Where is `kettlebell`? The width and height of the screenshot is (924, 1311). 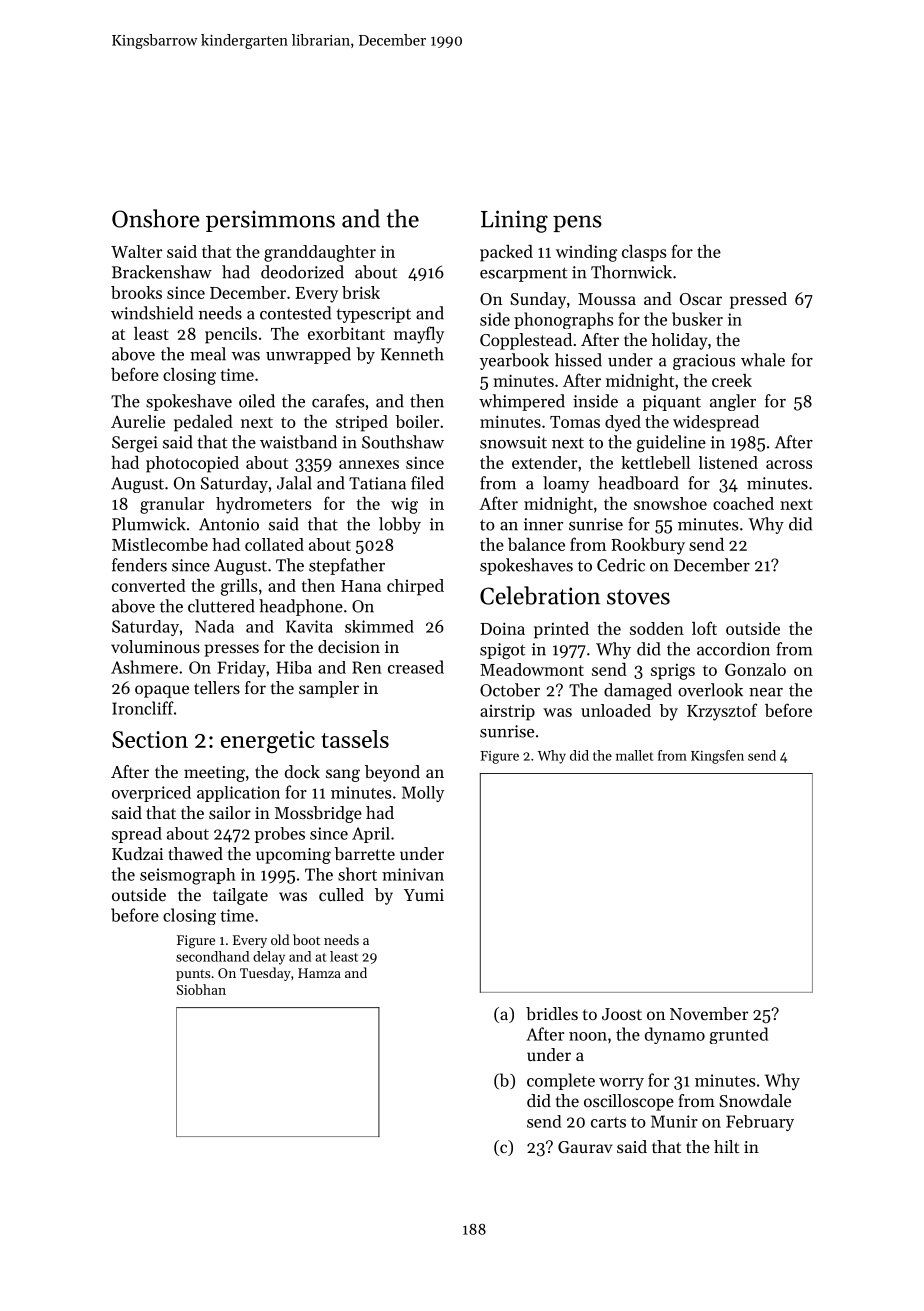 kettlebell is located at coordinates (655, 462).
